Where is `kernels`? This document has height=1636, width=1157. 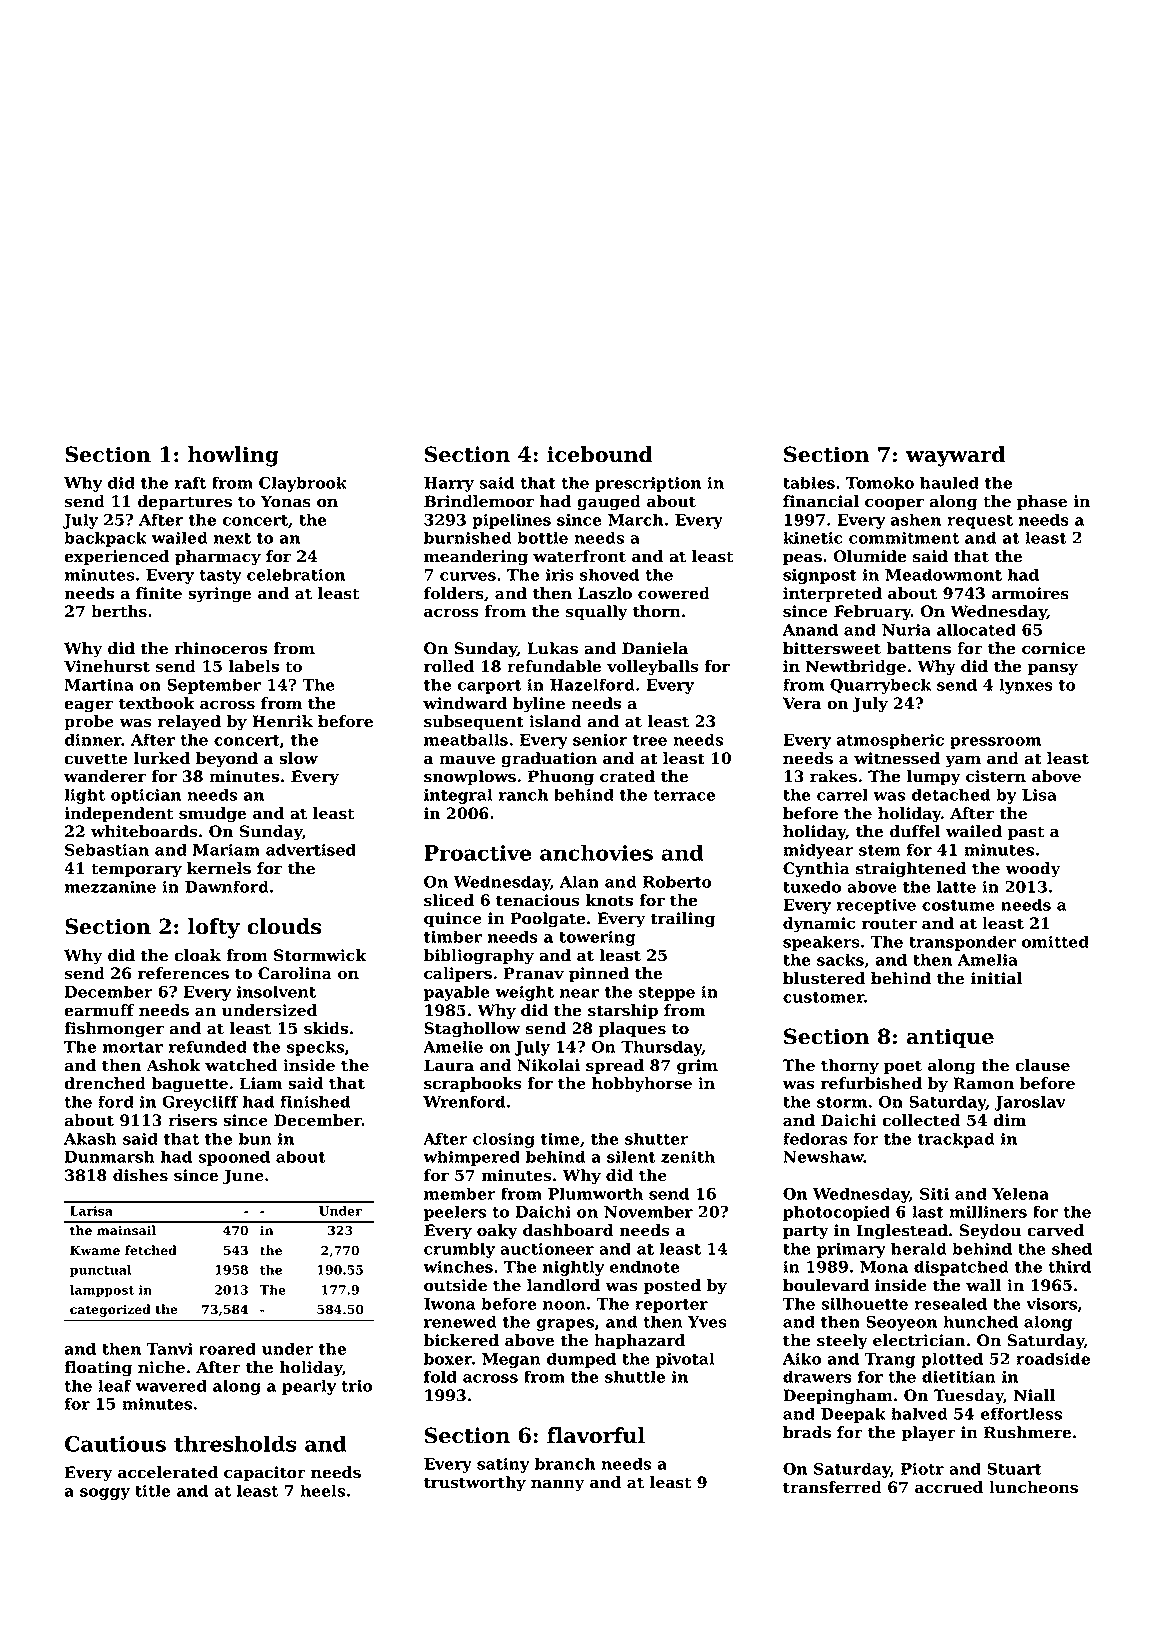
kernels is located at coordinates (219, 868).
